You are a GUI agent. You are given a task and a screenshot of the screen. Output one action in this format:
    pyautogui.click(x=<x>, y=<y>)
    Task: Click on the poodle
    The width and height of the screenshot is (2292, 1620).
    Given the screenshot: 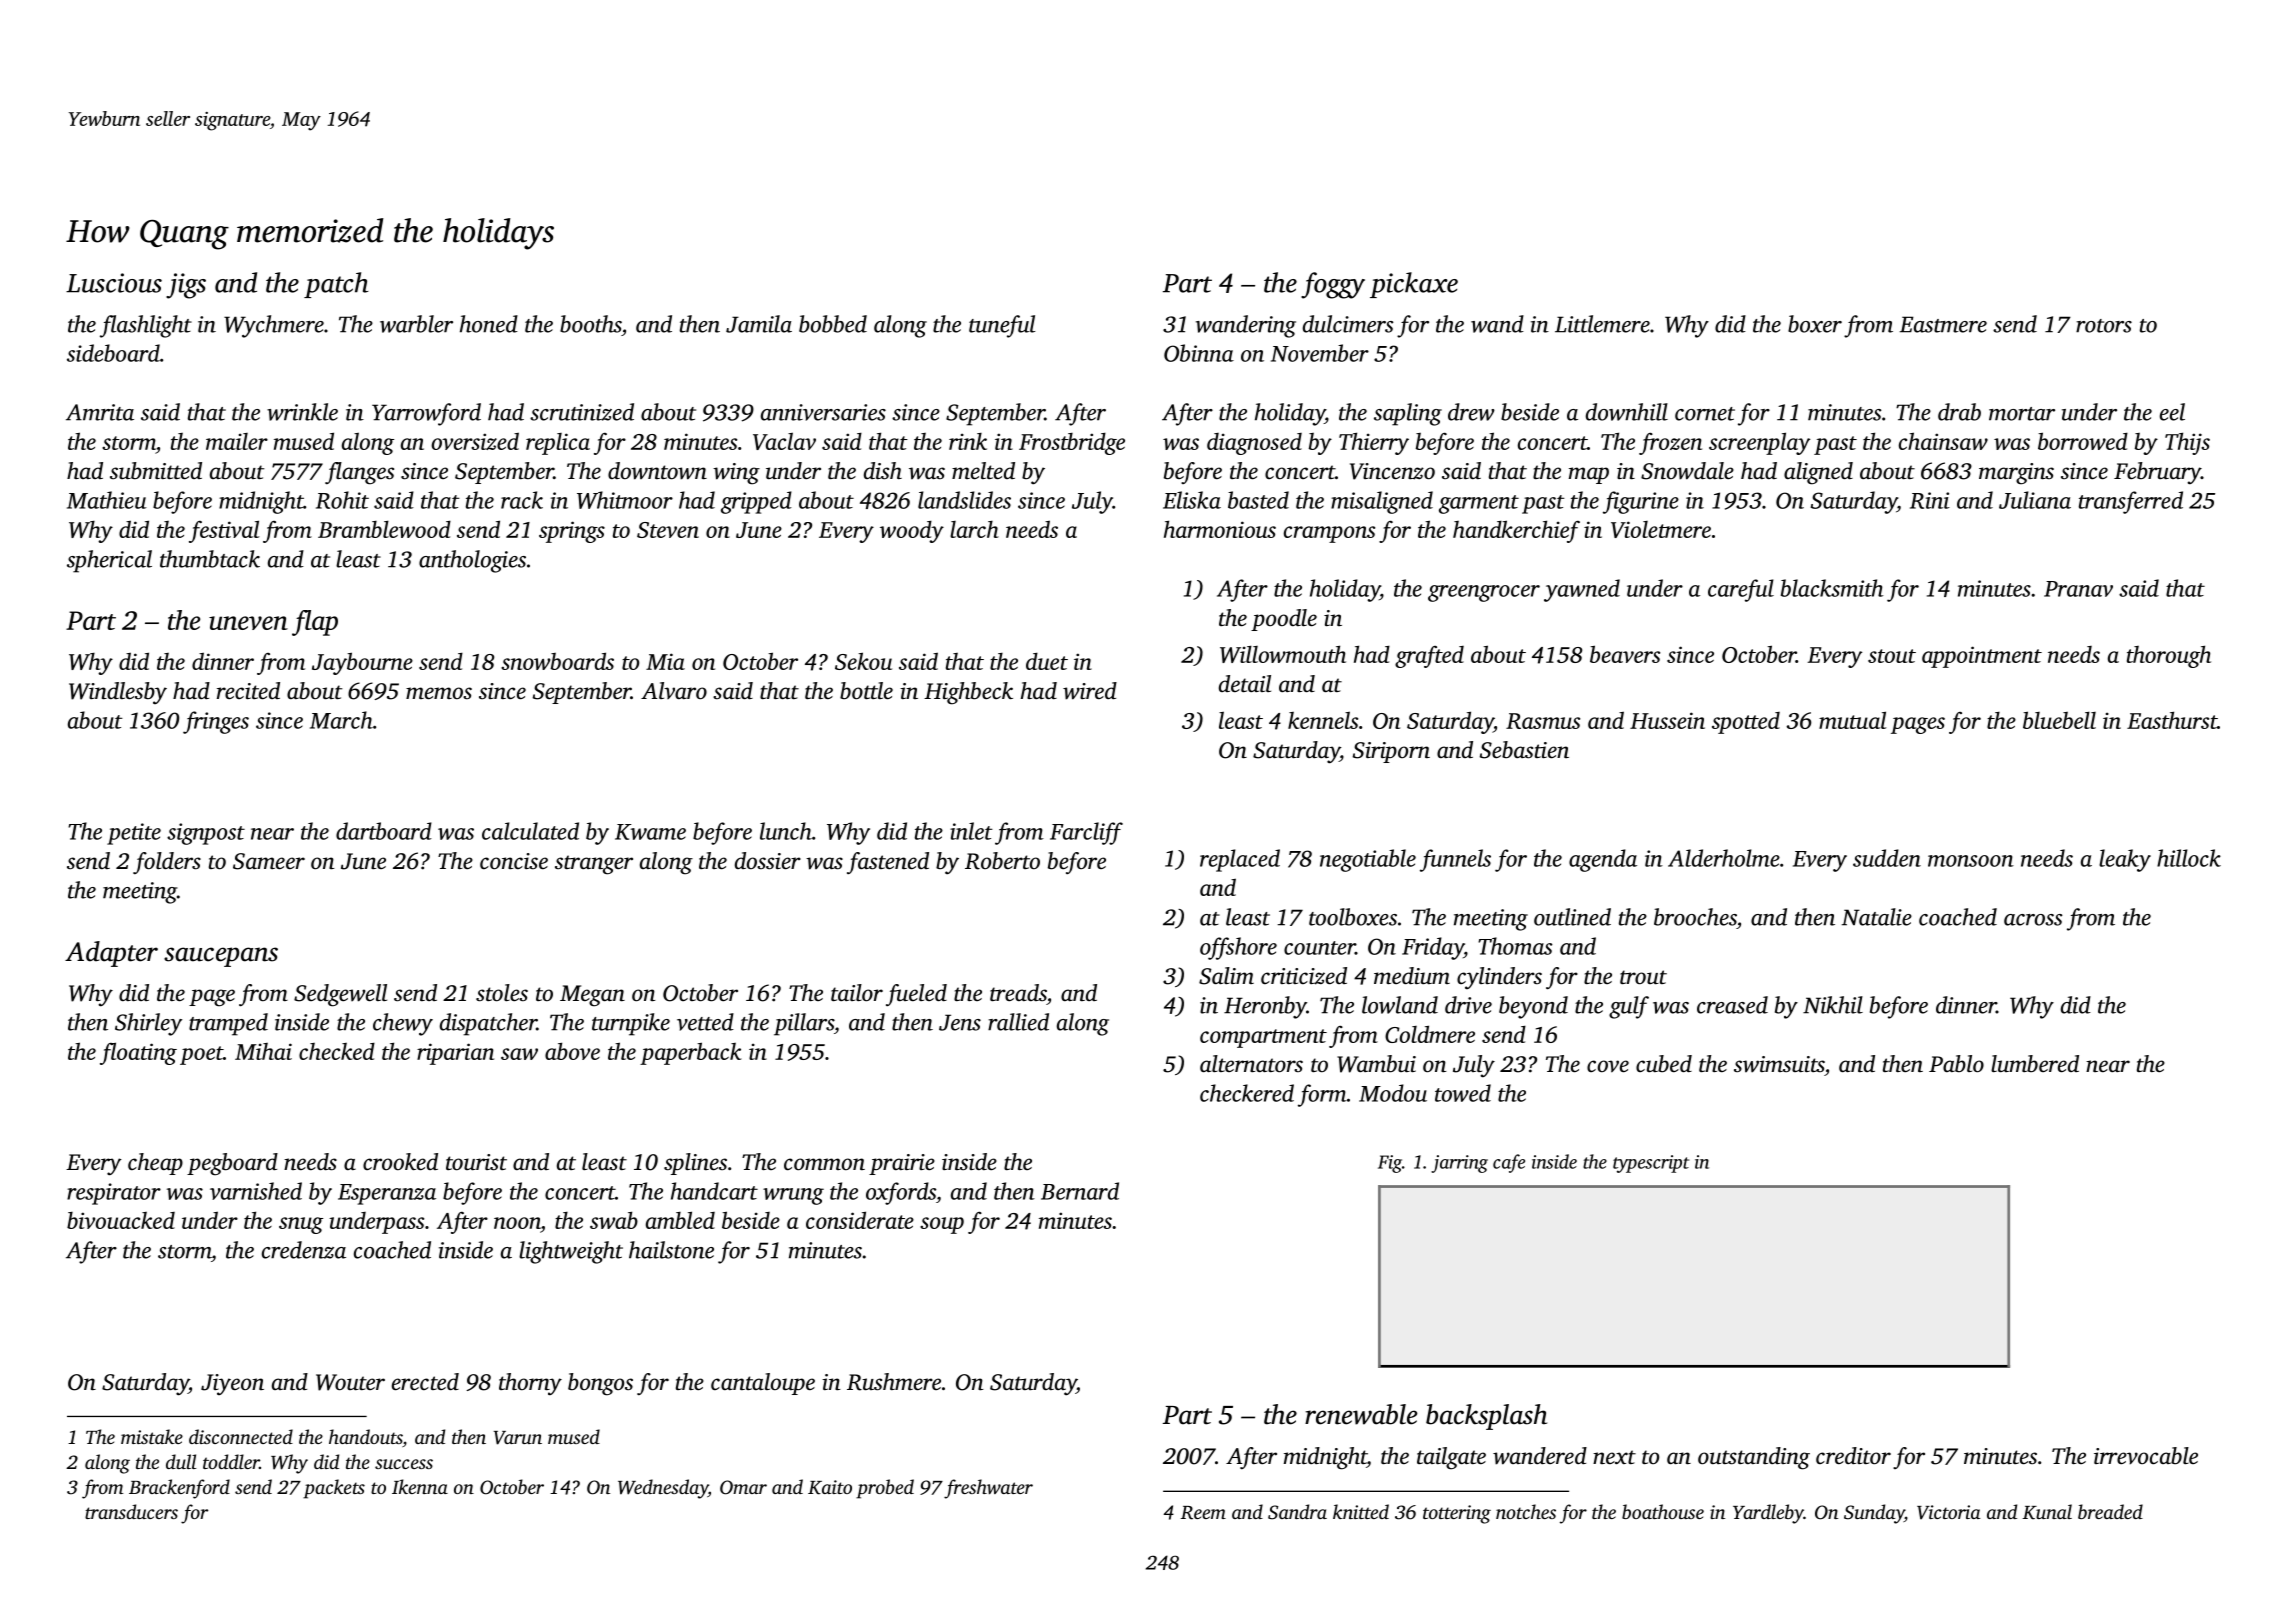 What is the action you would take?
    pyautogui.click(x=1284, y=620)
